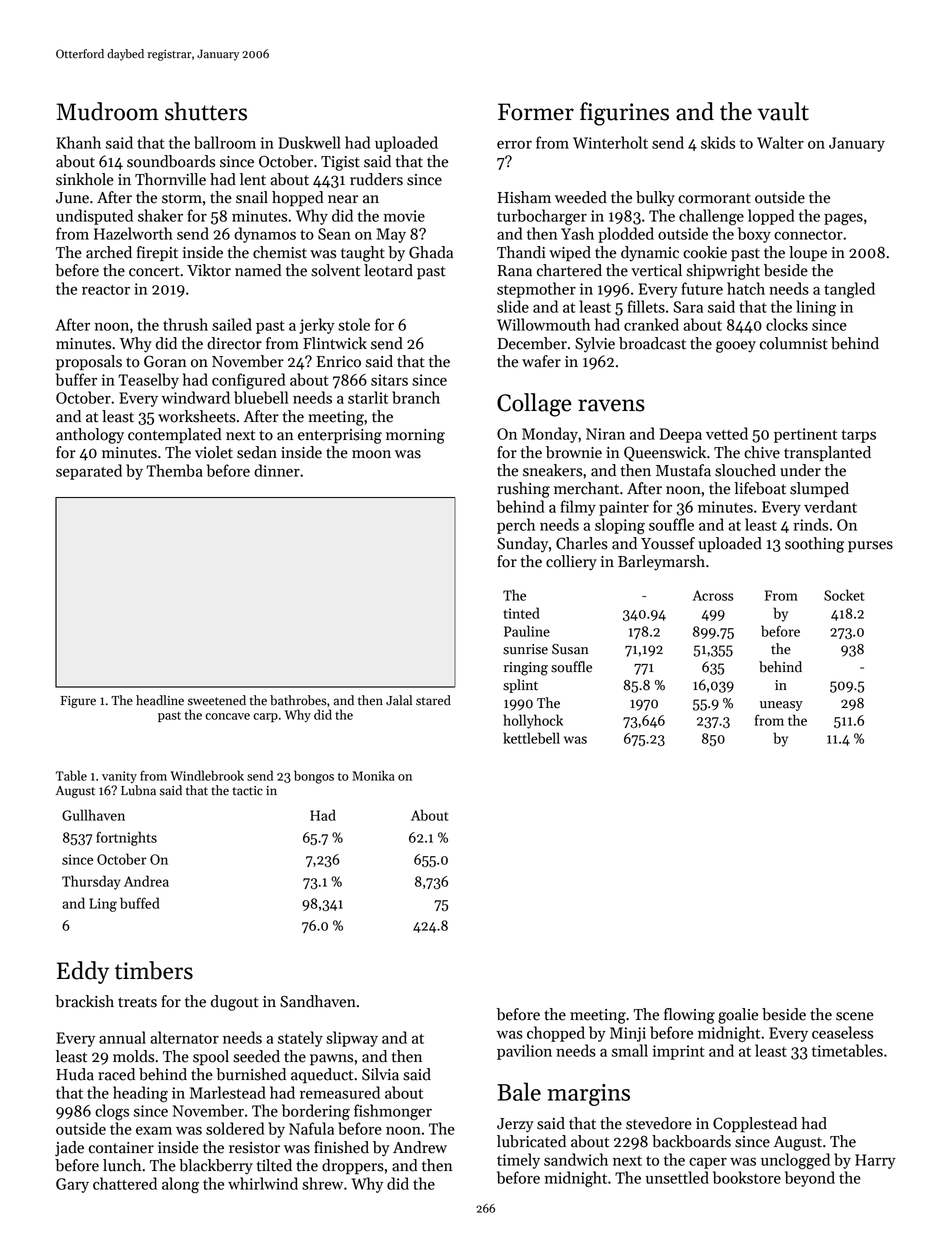 Image resolution: width=952 pixels, height=1233 pixels. Describe the element at coordinates (235, 1128) in the screenshot. I see `soldered` at that location.
